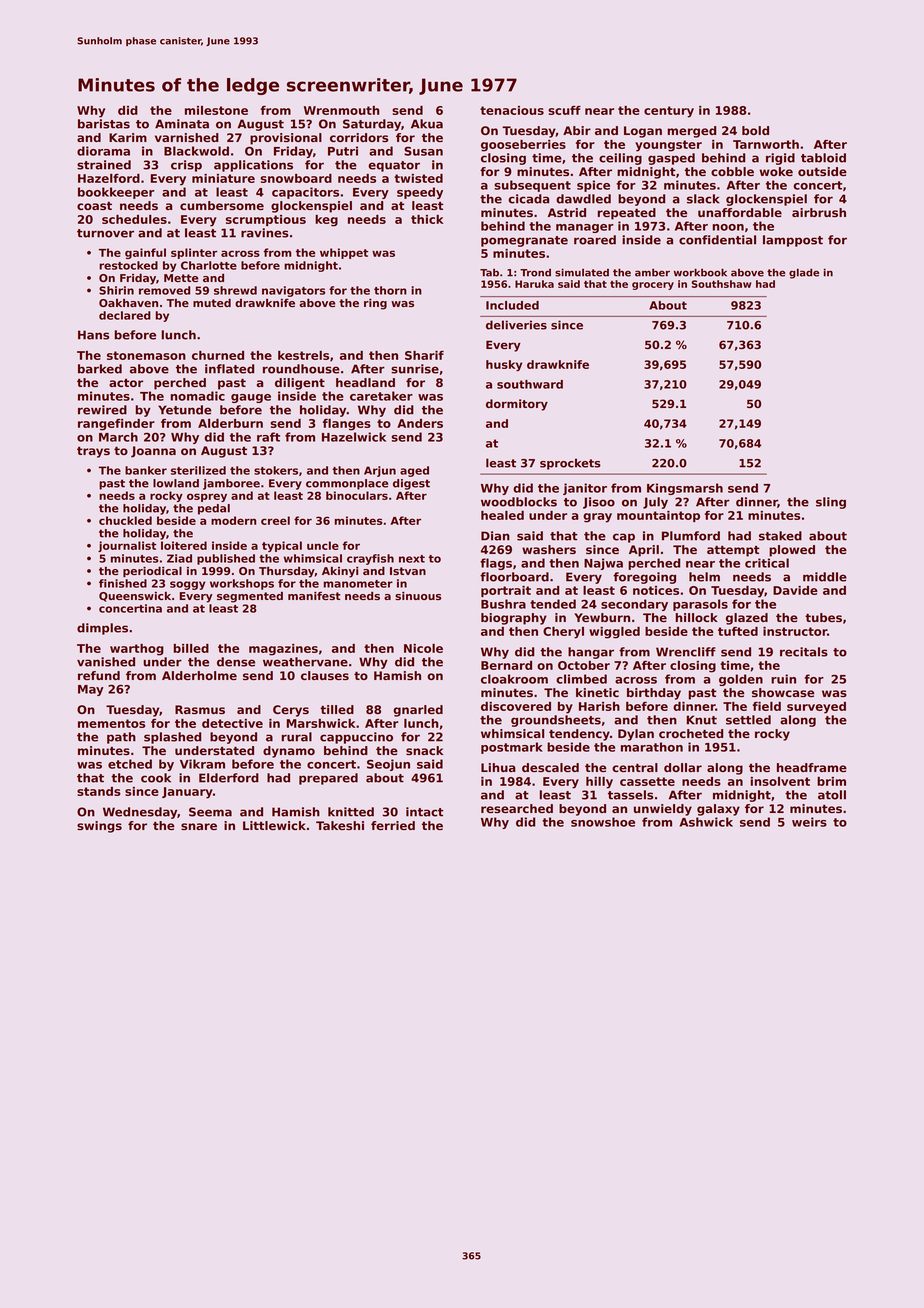 The height and width of the screenshot is (1308, 924). I want to click on journalist, so click(127, 546).
